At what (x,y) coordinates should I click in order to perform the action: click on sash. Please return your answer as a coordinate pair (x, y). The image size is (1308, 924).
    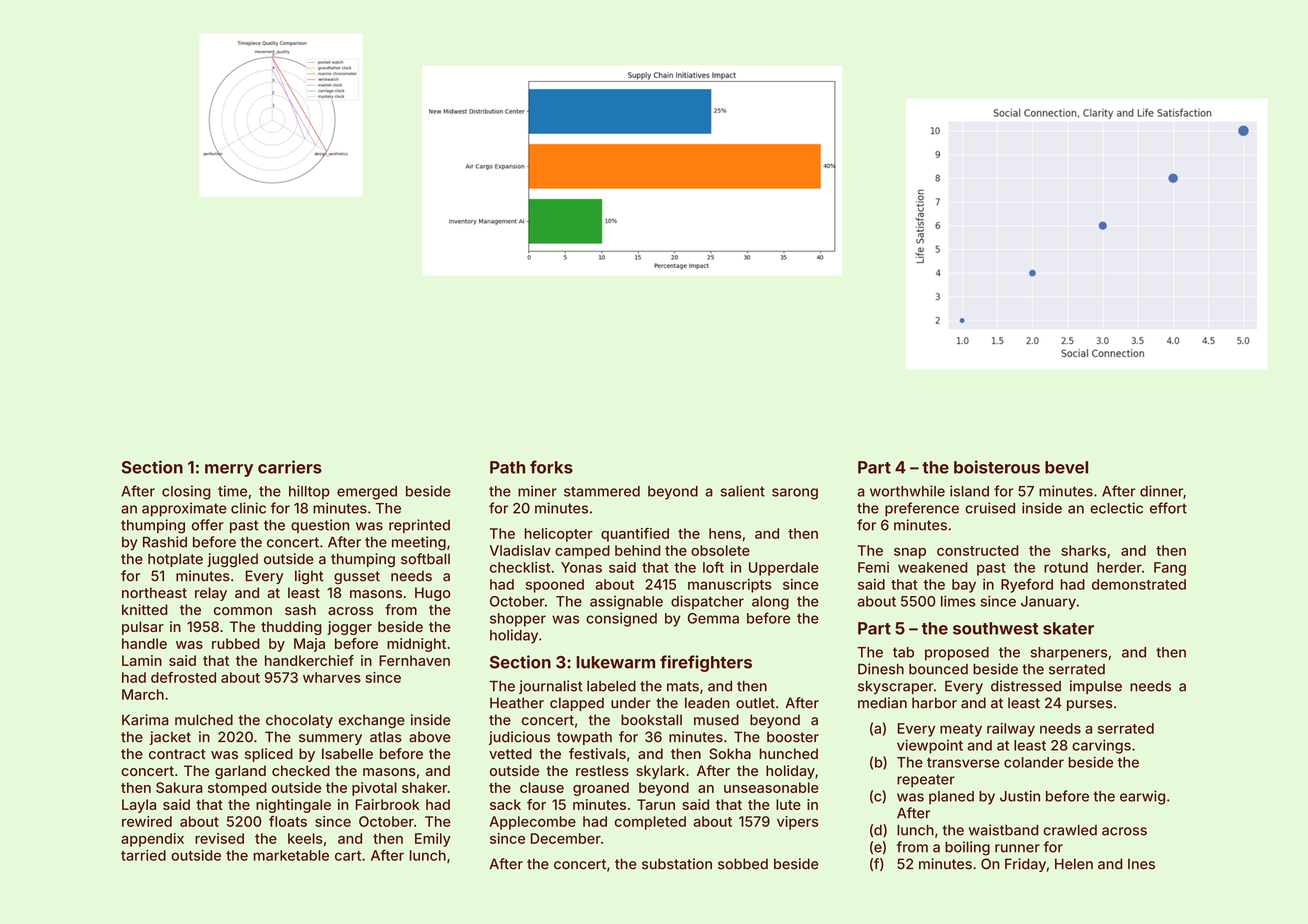
    Looking at the image, I should click on (300, 609).
